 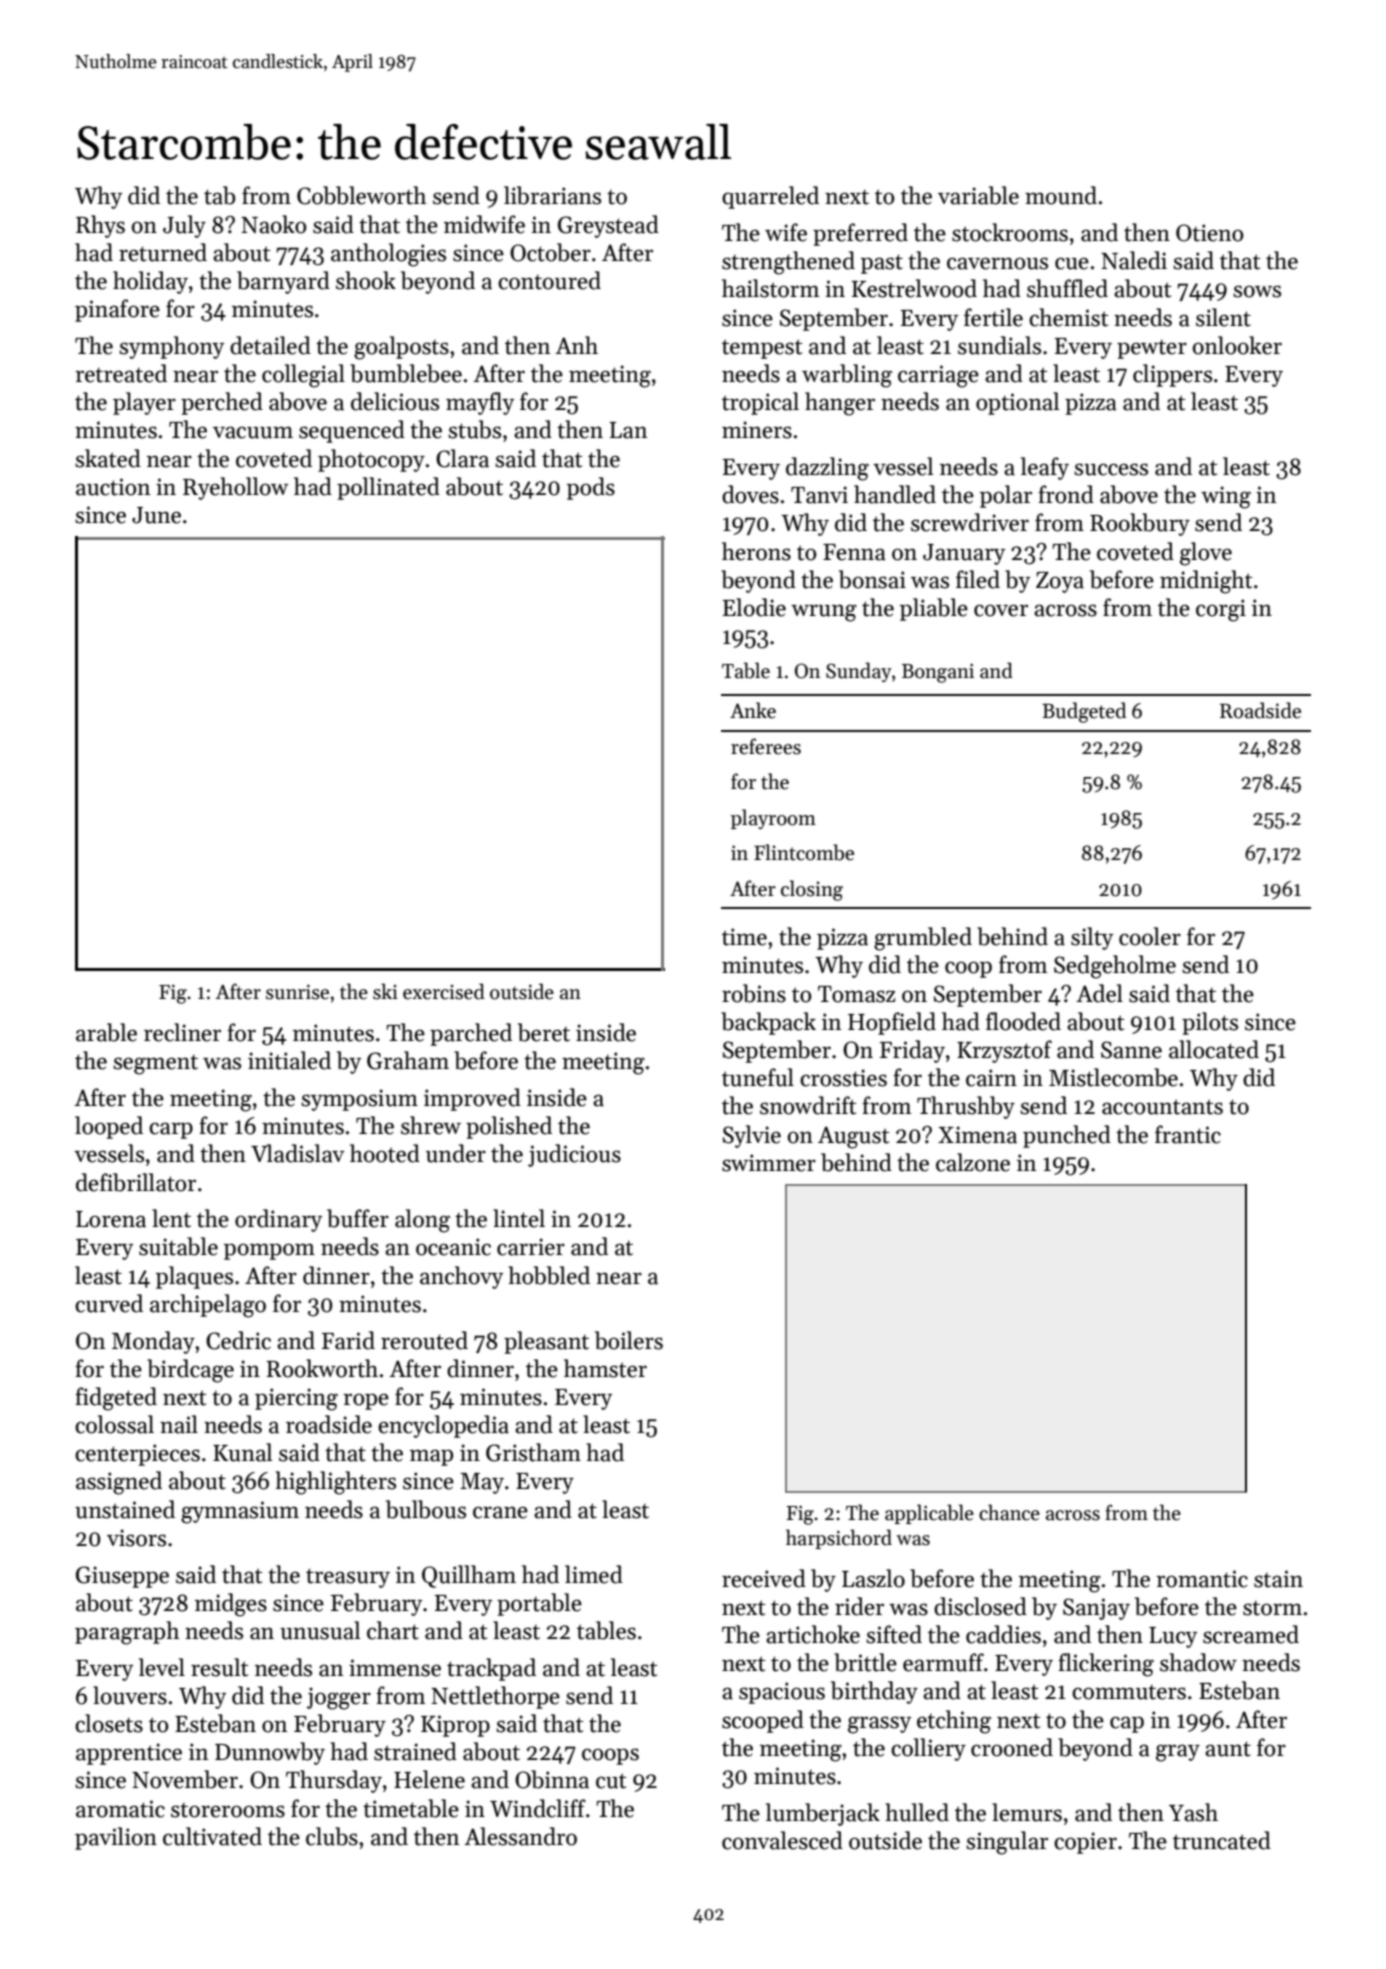 What do you see at coordinates (156, 515) in the screenshot?
I see `June` at bounding box center [156, 515].
